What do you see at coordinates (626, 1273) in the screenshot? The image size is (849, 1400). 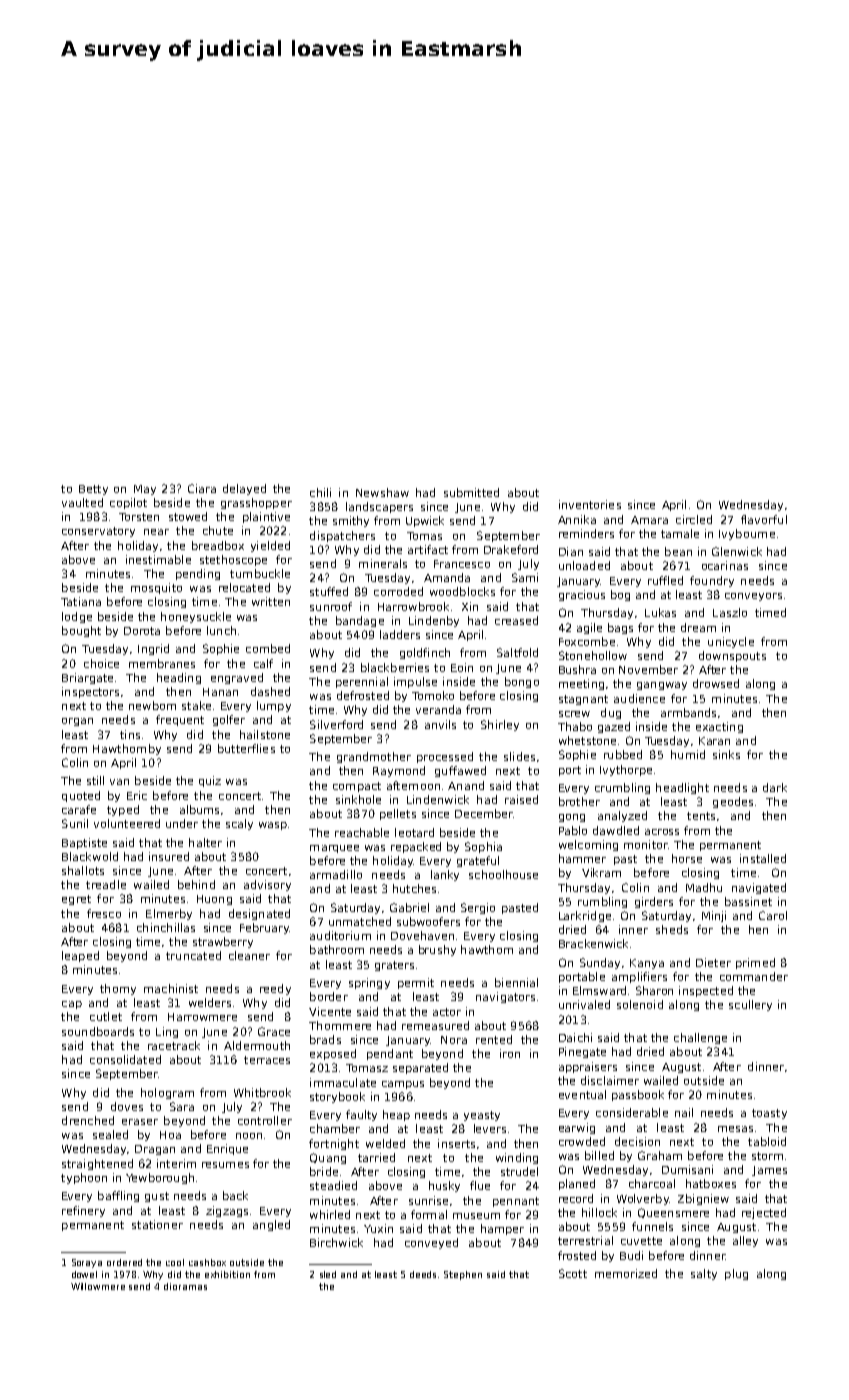 I see `memorized` at bounding box center [626, 1273].
